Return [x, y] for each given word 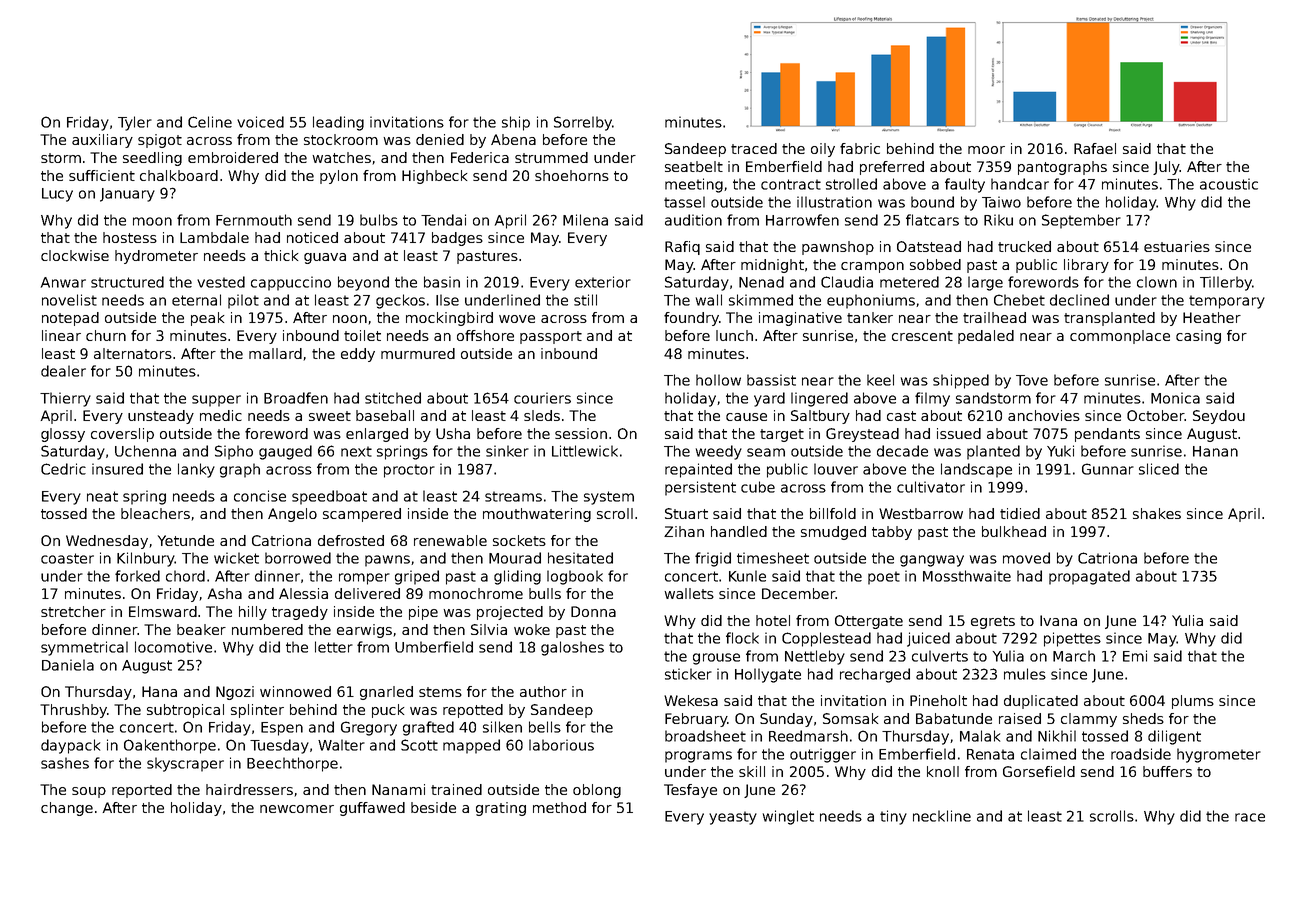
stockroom [341, 139]
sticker [688, 674]
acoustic [1229, 184]
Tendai [443, 220]
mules [1025, 674]
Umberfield [434, 647]
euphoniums [871, 301]
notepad [70, 319]
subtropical [185, 711]
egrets [993, 622]
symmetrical [84, 648]
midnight [772, 266]
